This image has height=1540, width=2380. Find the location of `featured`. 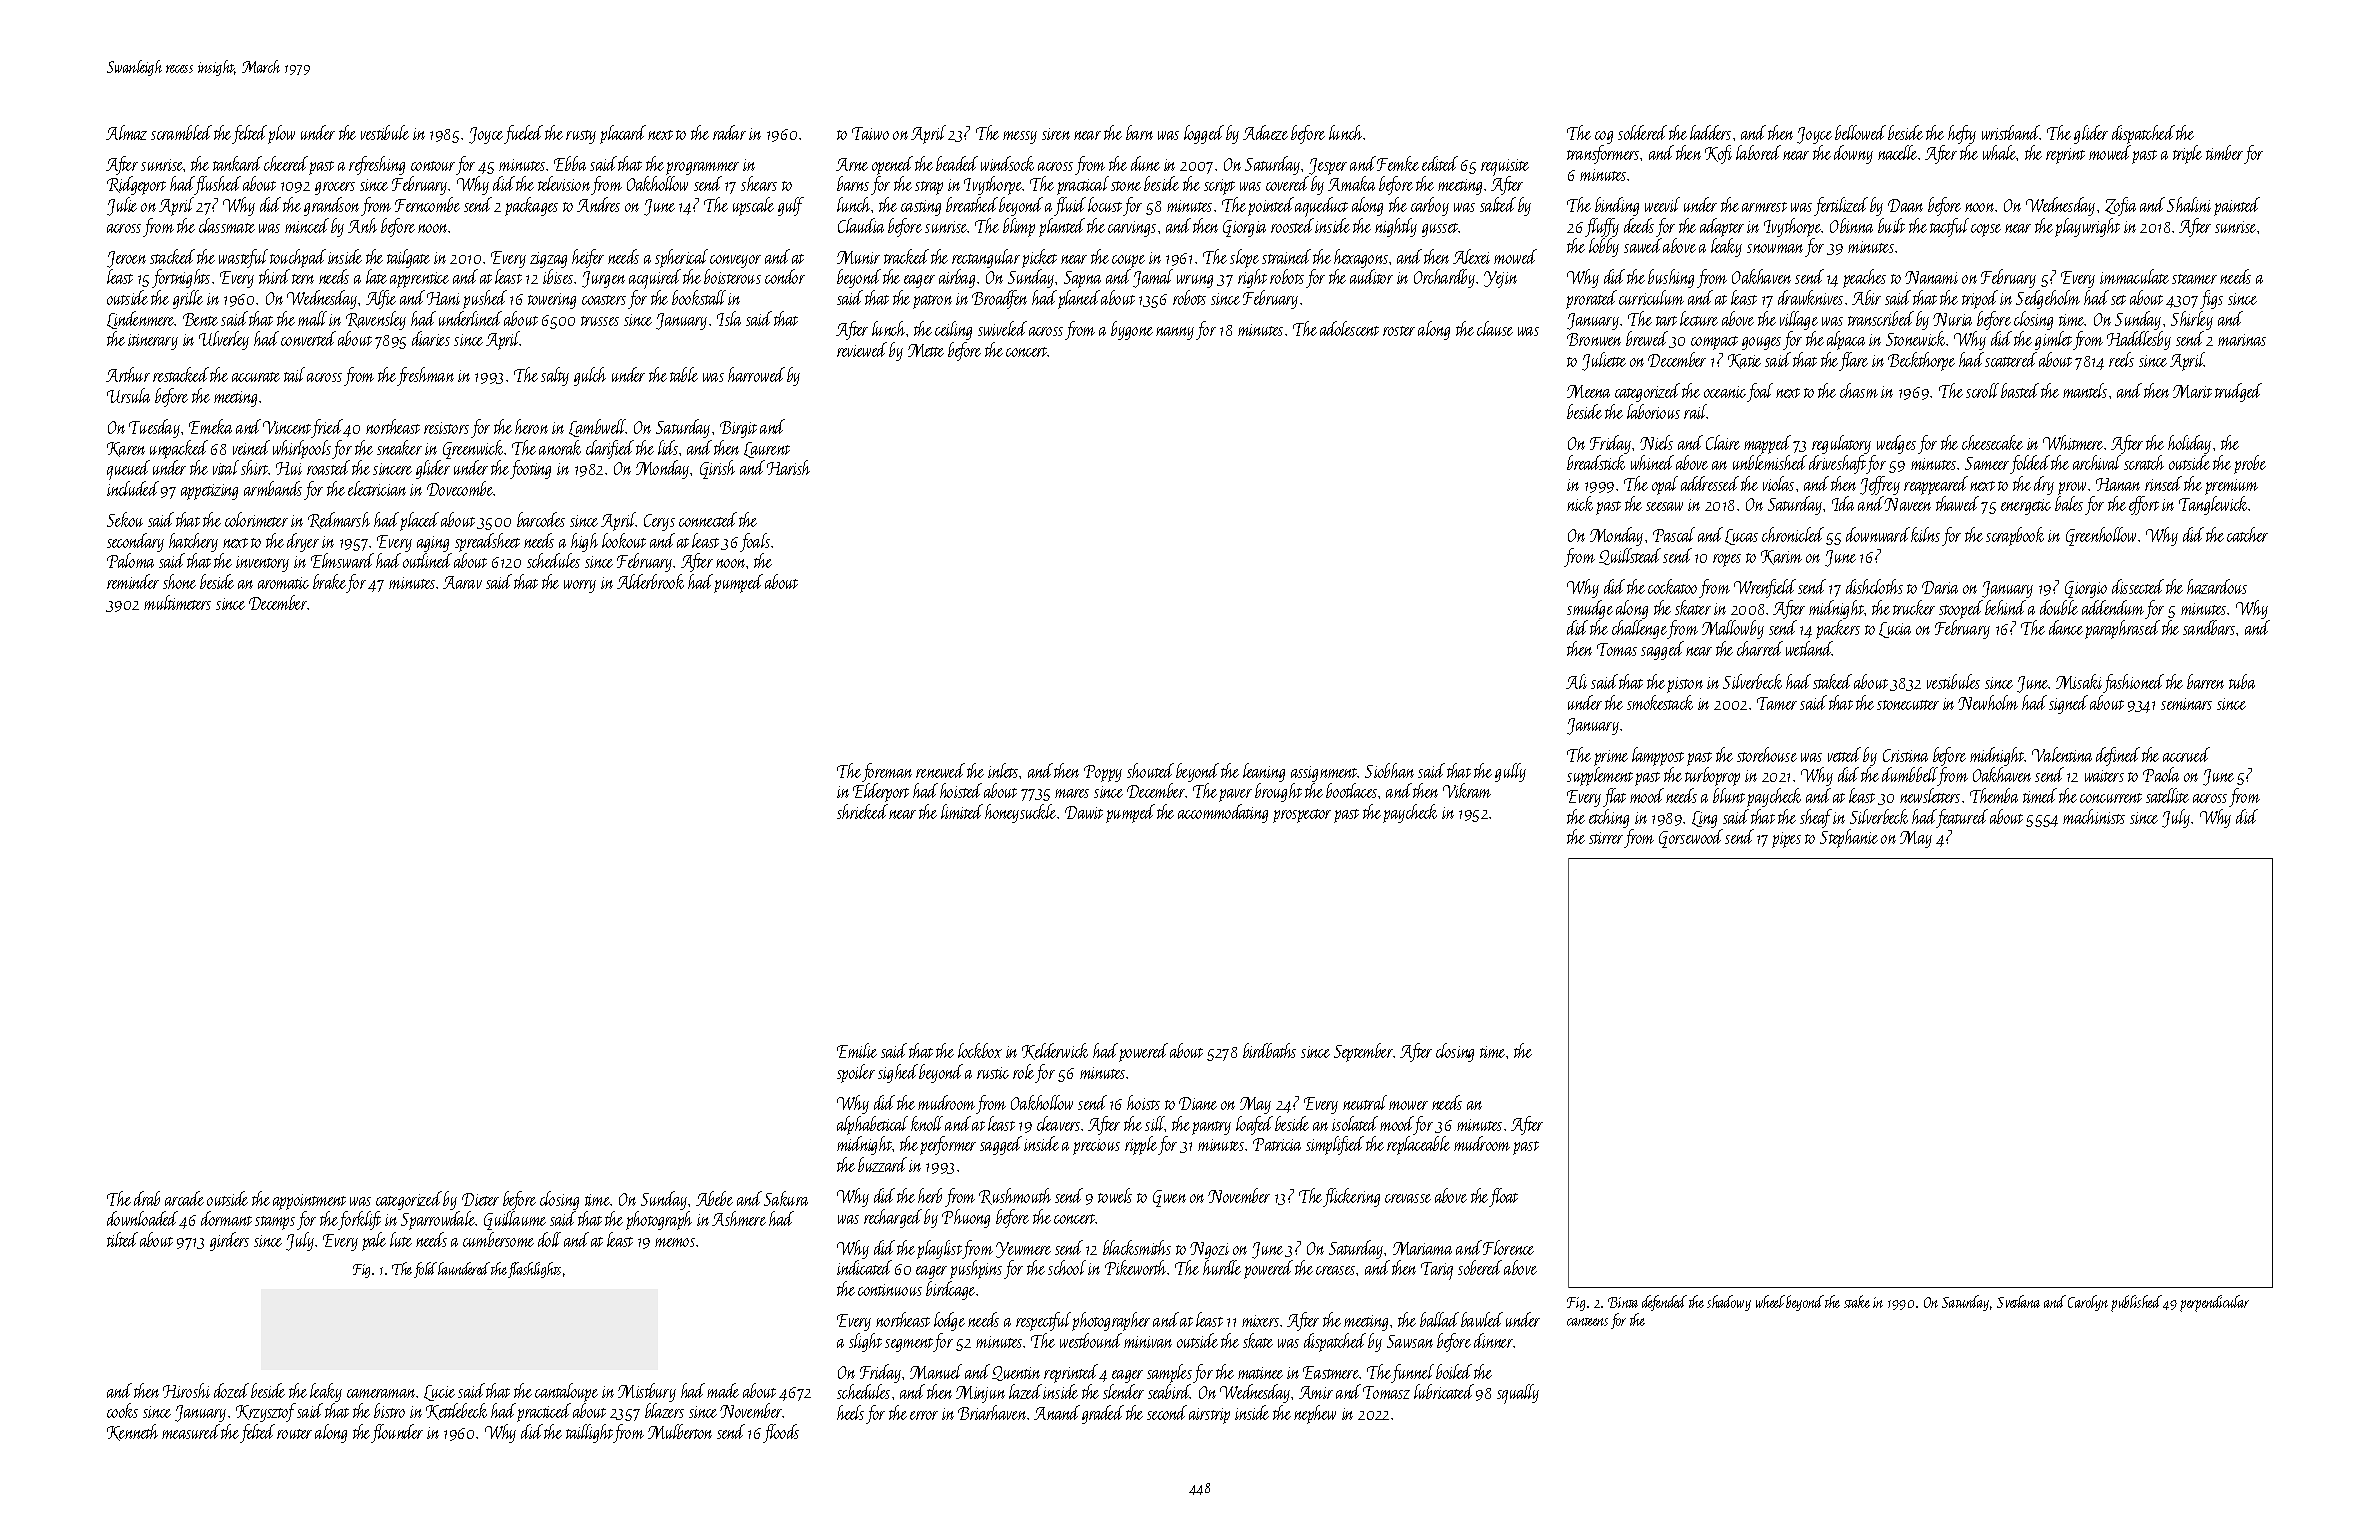

featured is located at coordinates (1962, 818).
